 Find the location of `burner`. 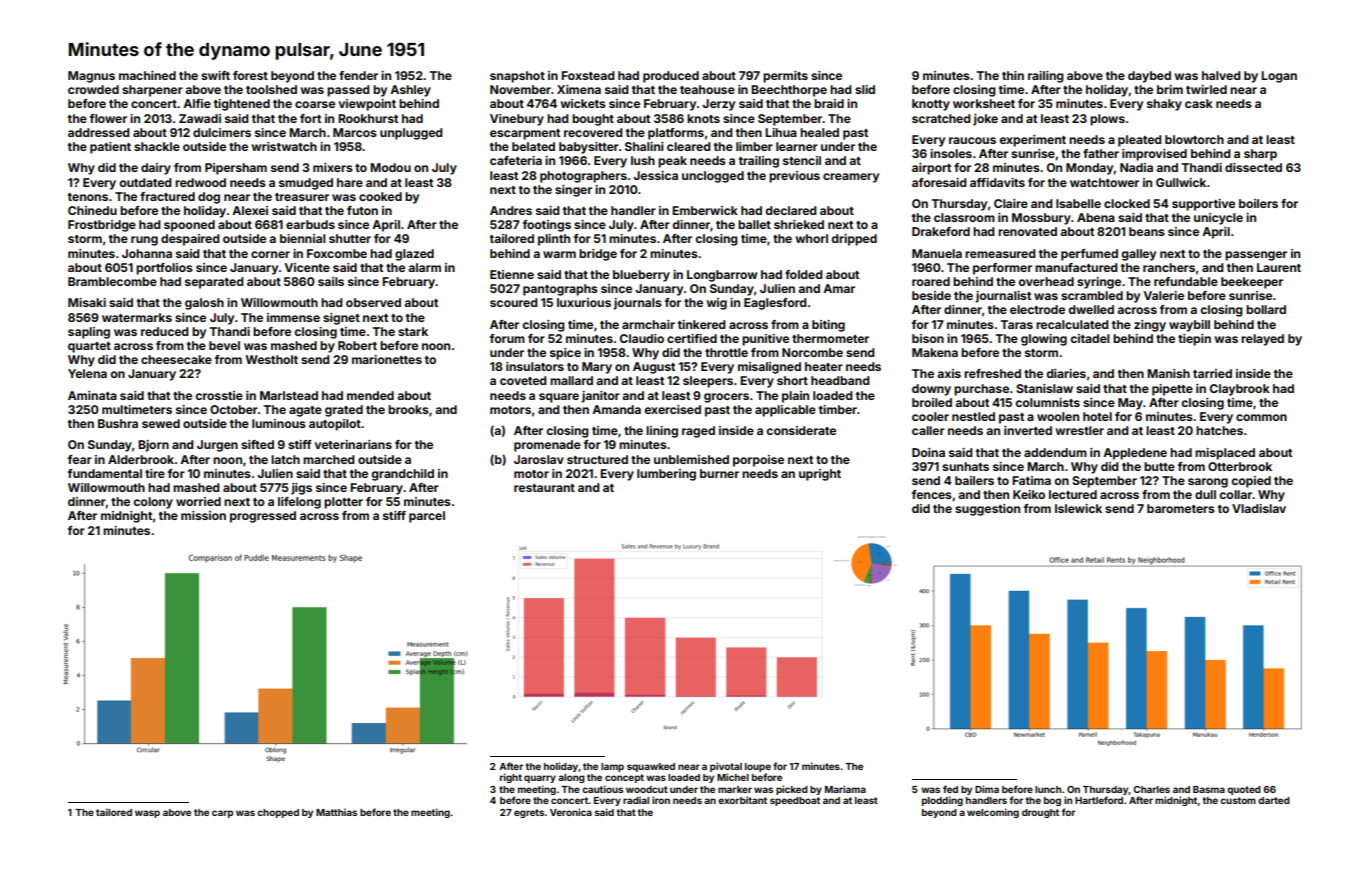

burner is located at coordinates (719, 473).
